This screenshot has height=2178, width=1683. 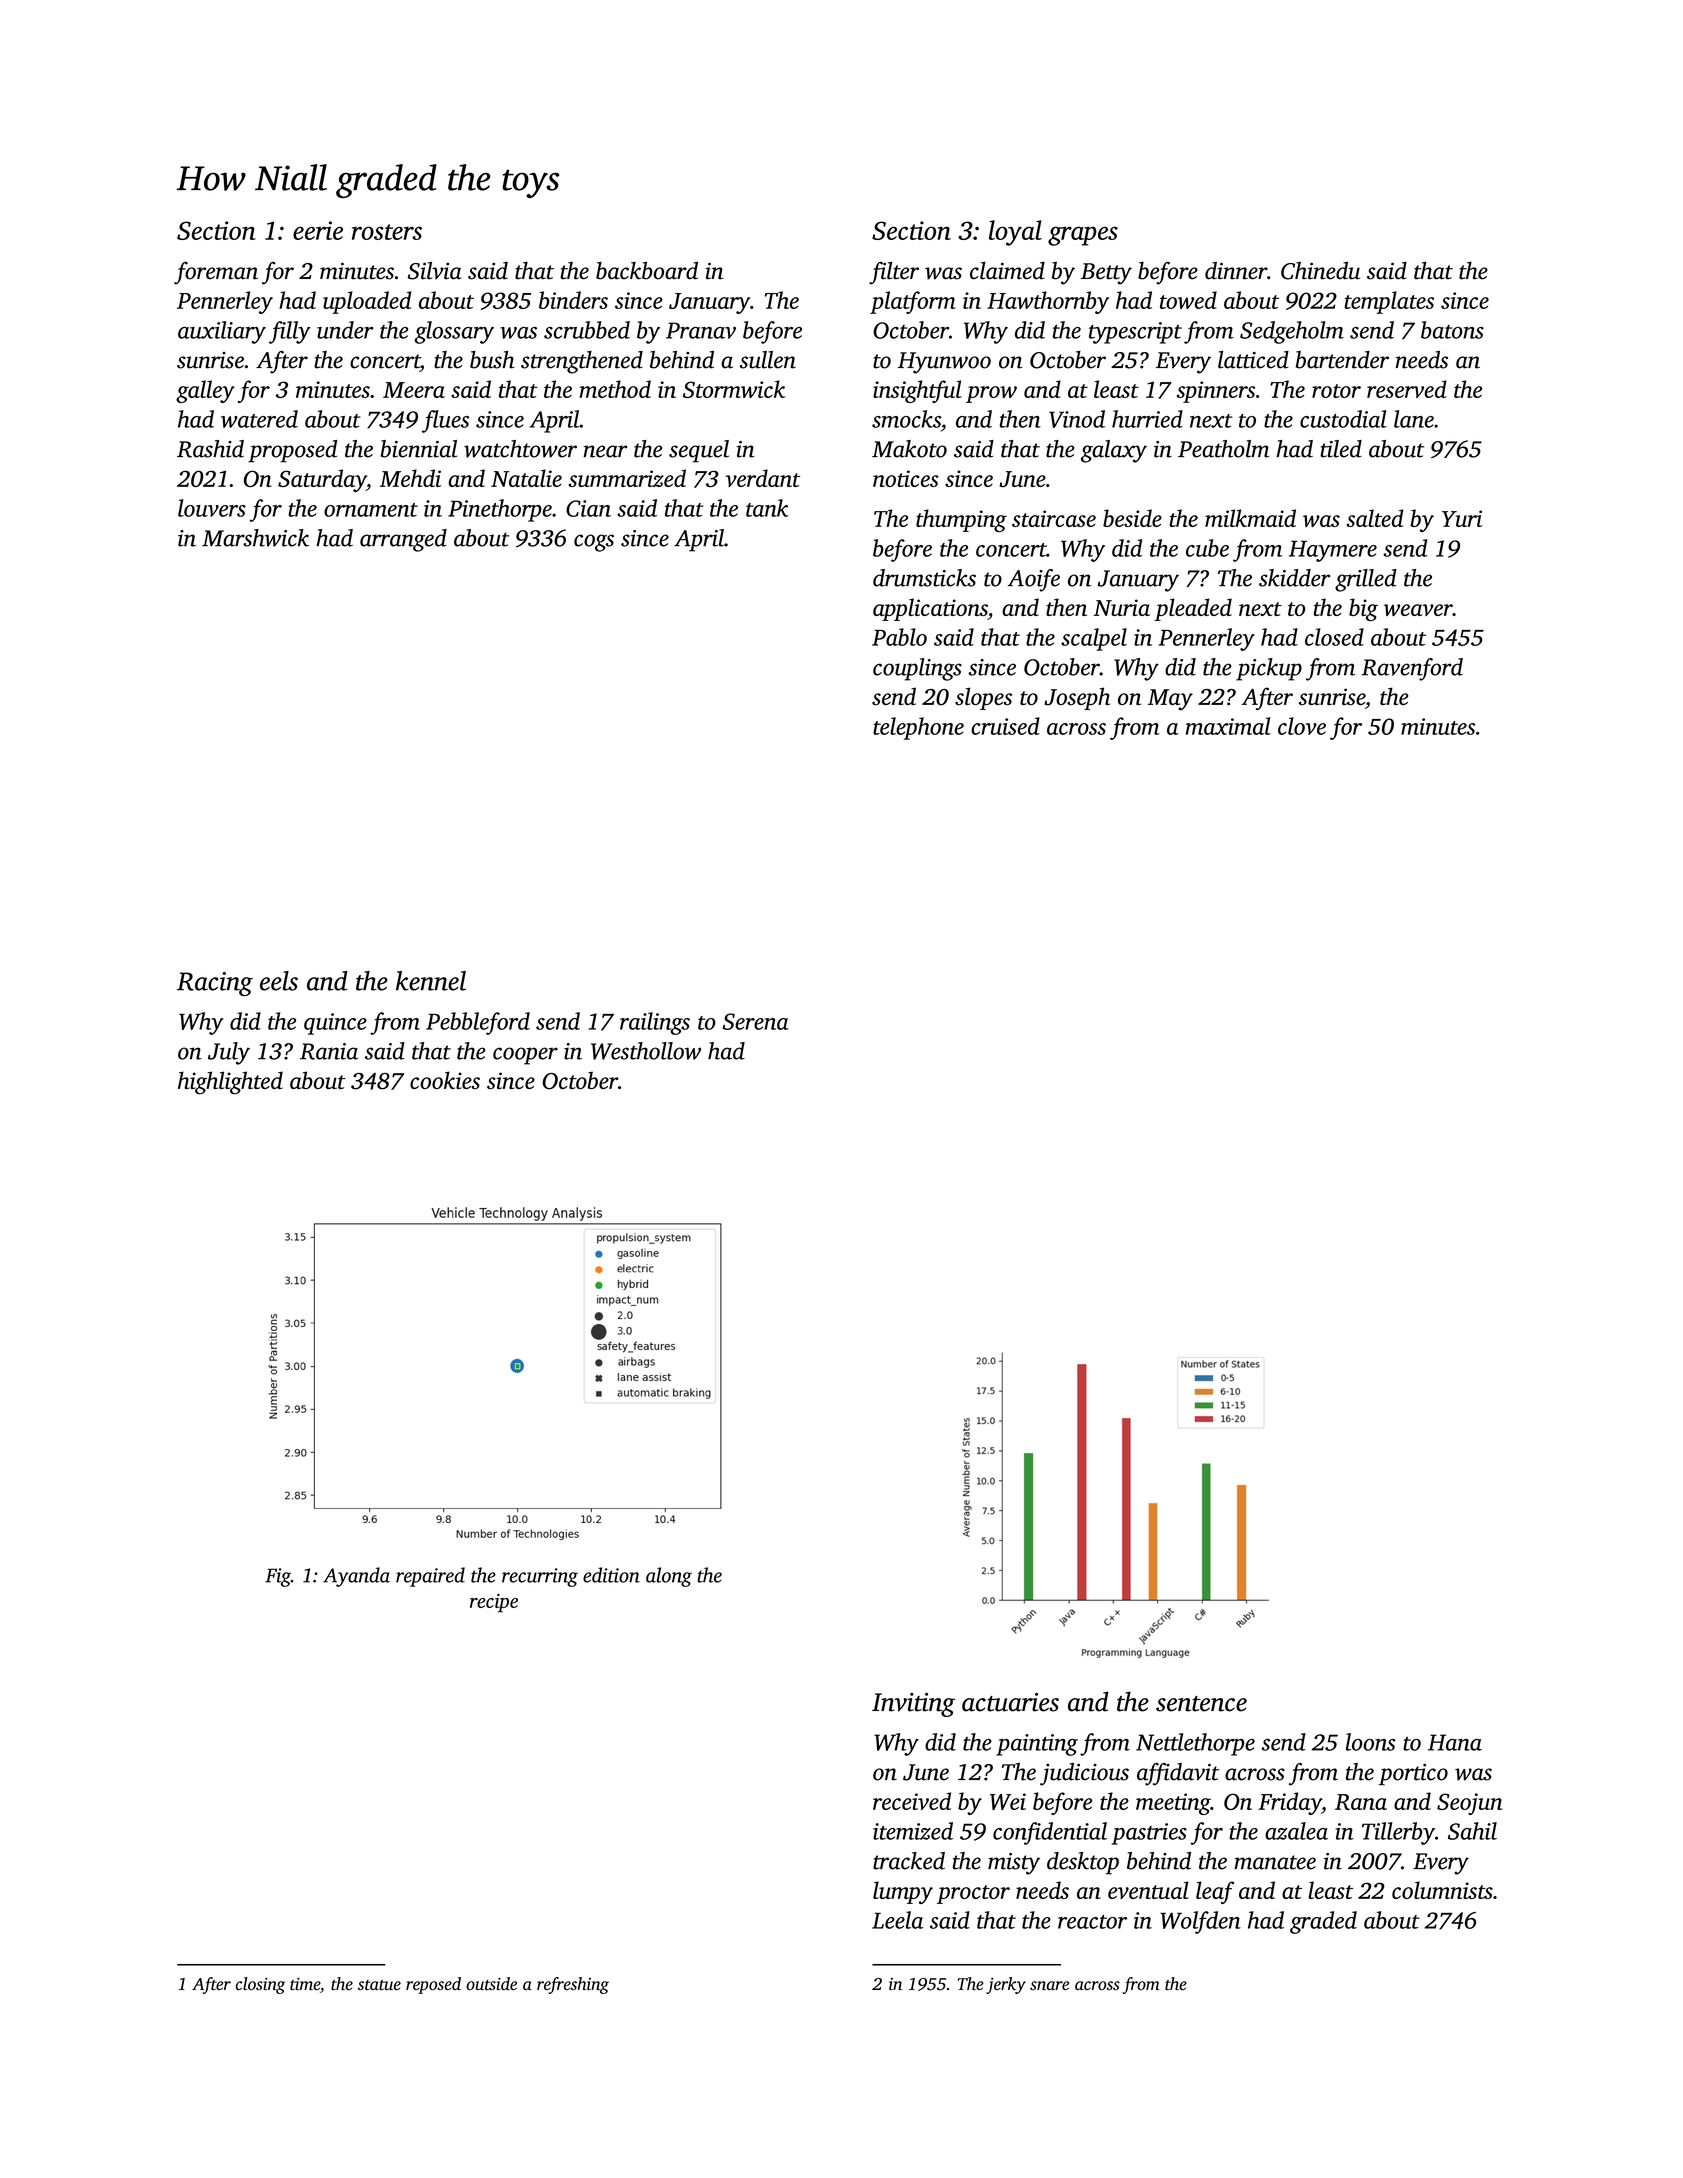 What do you see at coordinates (329, 1051) in the screenshot?
I see `Rania` at bounding box center [329, 1051].
